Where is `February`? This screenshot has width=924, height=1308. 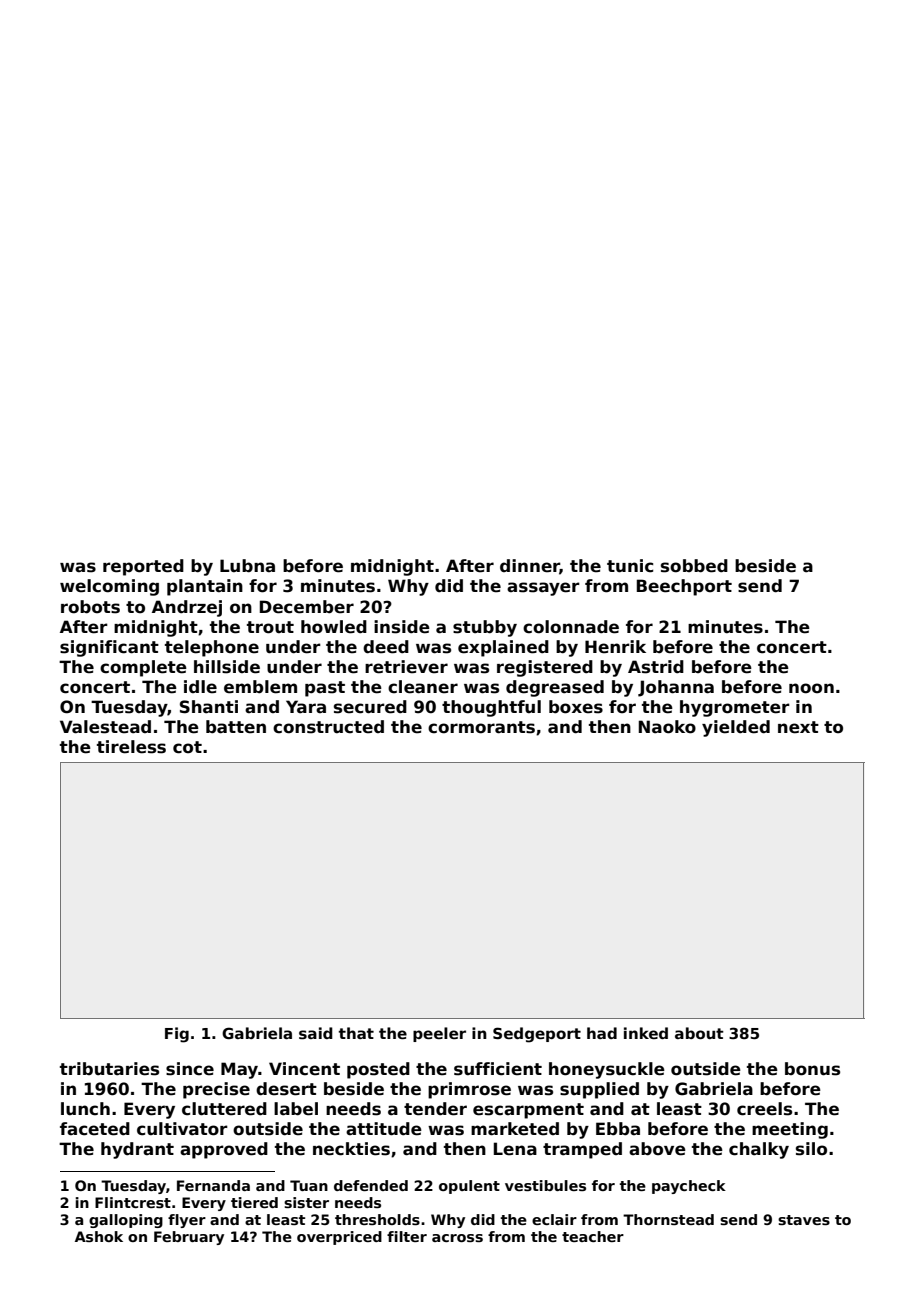 February is located at coordinates (189, 1238).
